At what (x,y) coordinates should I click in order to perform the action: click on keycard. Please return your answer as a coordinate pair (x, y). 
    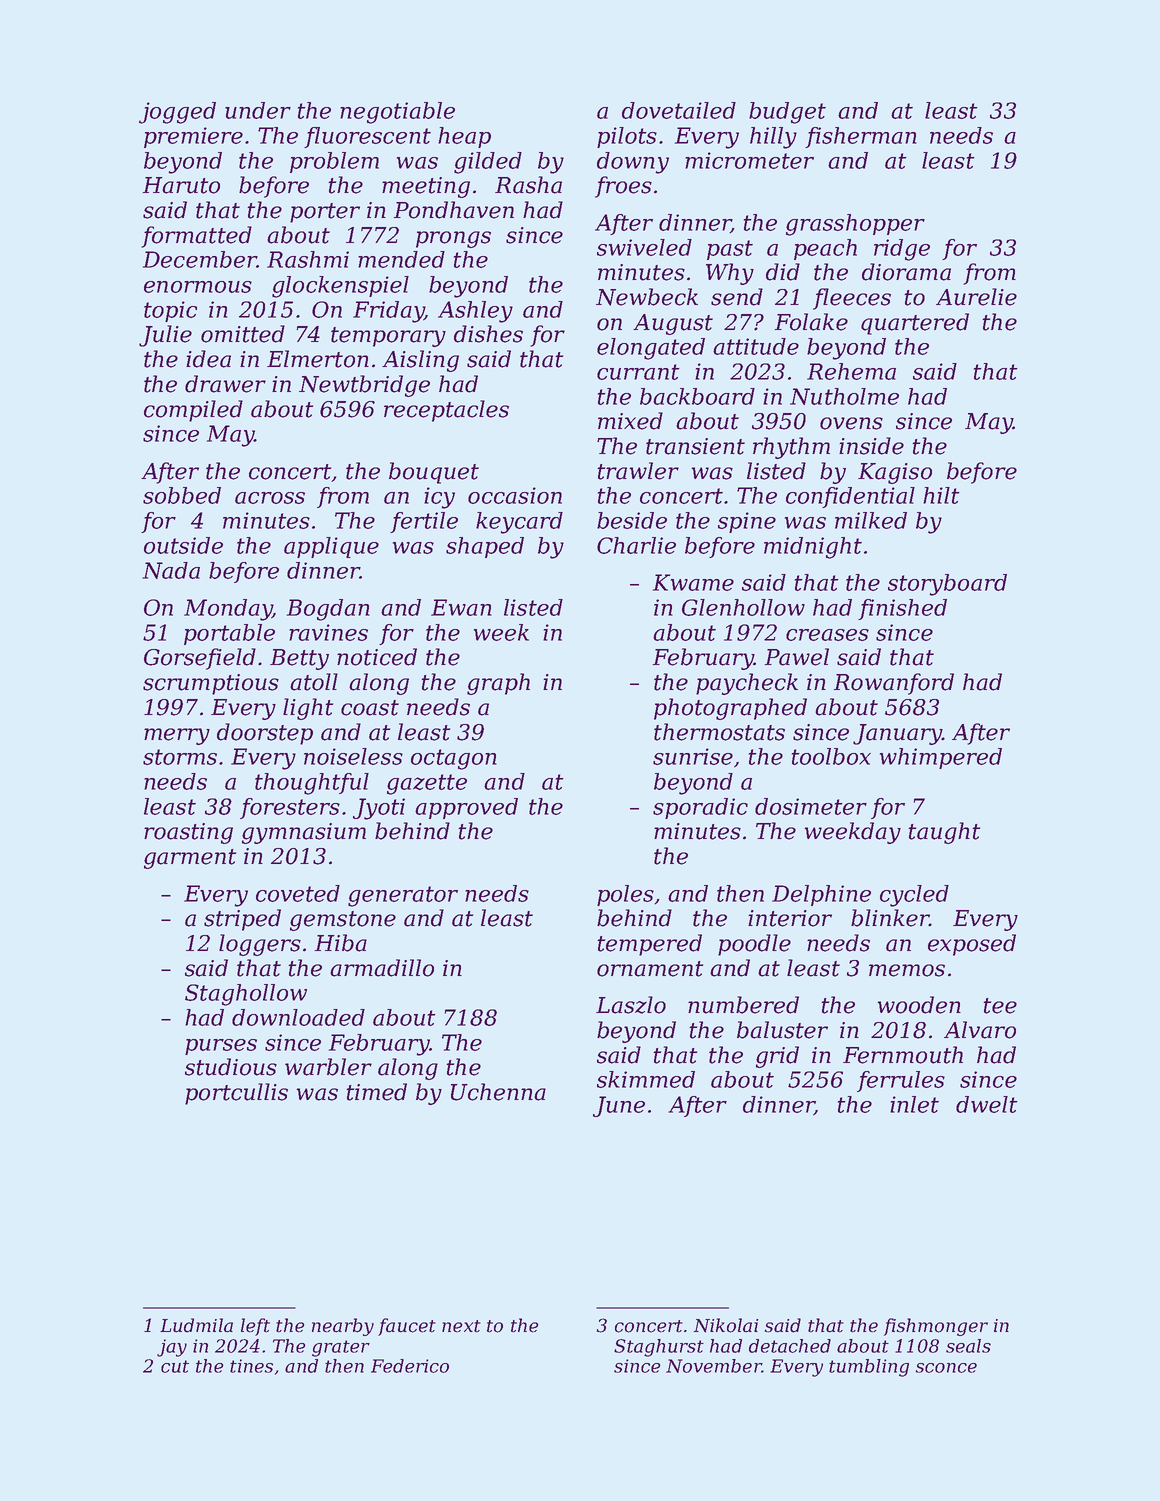
    Looking at the image, I should click on (519, 523).
